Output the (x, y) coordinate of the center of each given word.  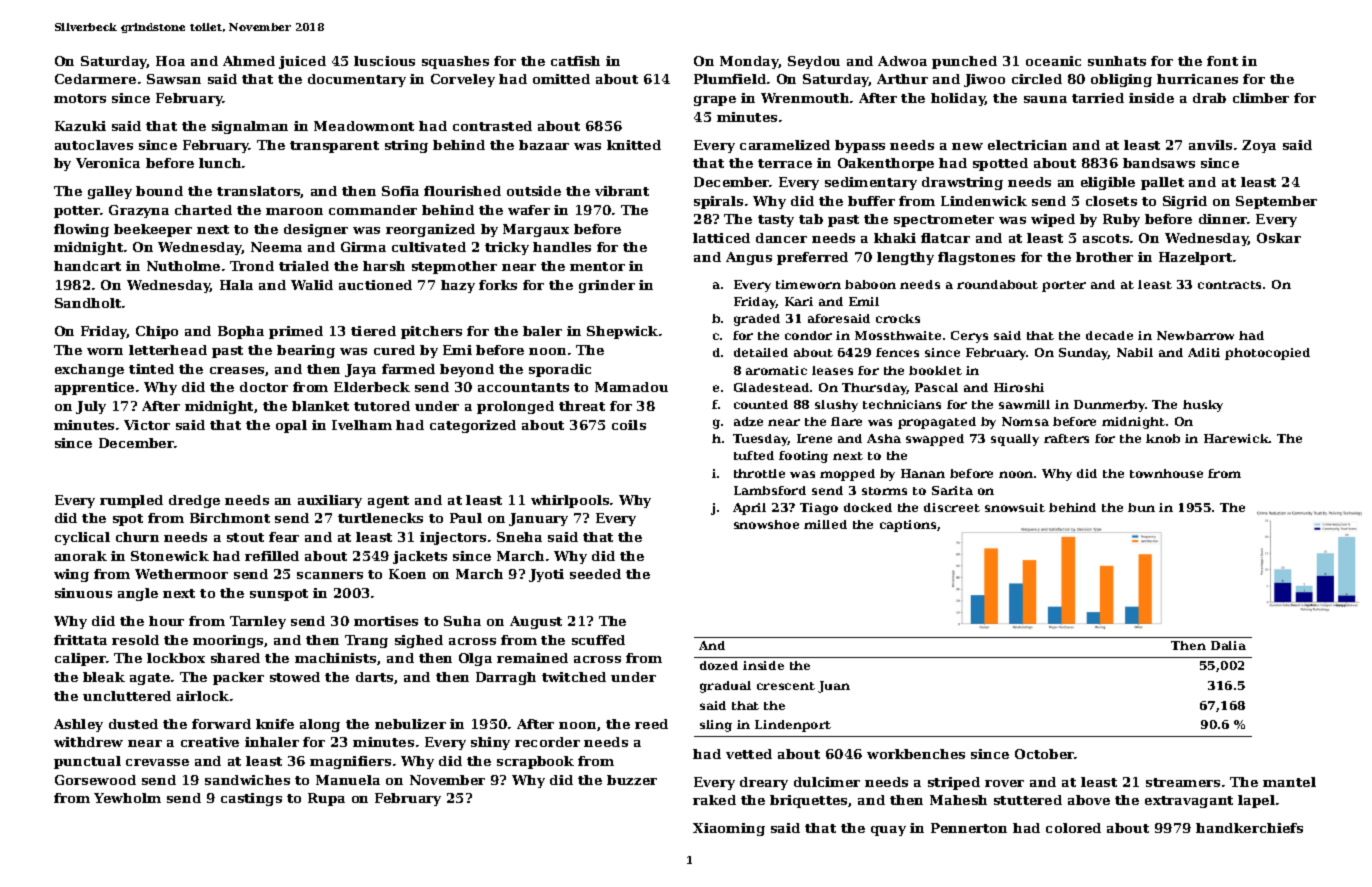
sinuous (83, 593)
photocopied (1267, 354)
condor (808, 335)
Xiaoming (729, 829)
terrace (785, 163)
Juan (834, 687)
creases (237, 370)
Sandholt (88, 303)
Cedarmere (95, 79)
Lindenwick (984, 201)
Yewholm (127, 798)
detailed (761, 352)
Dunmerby (1109, 406)
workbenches (916, 754)
